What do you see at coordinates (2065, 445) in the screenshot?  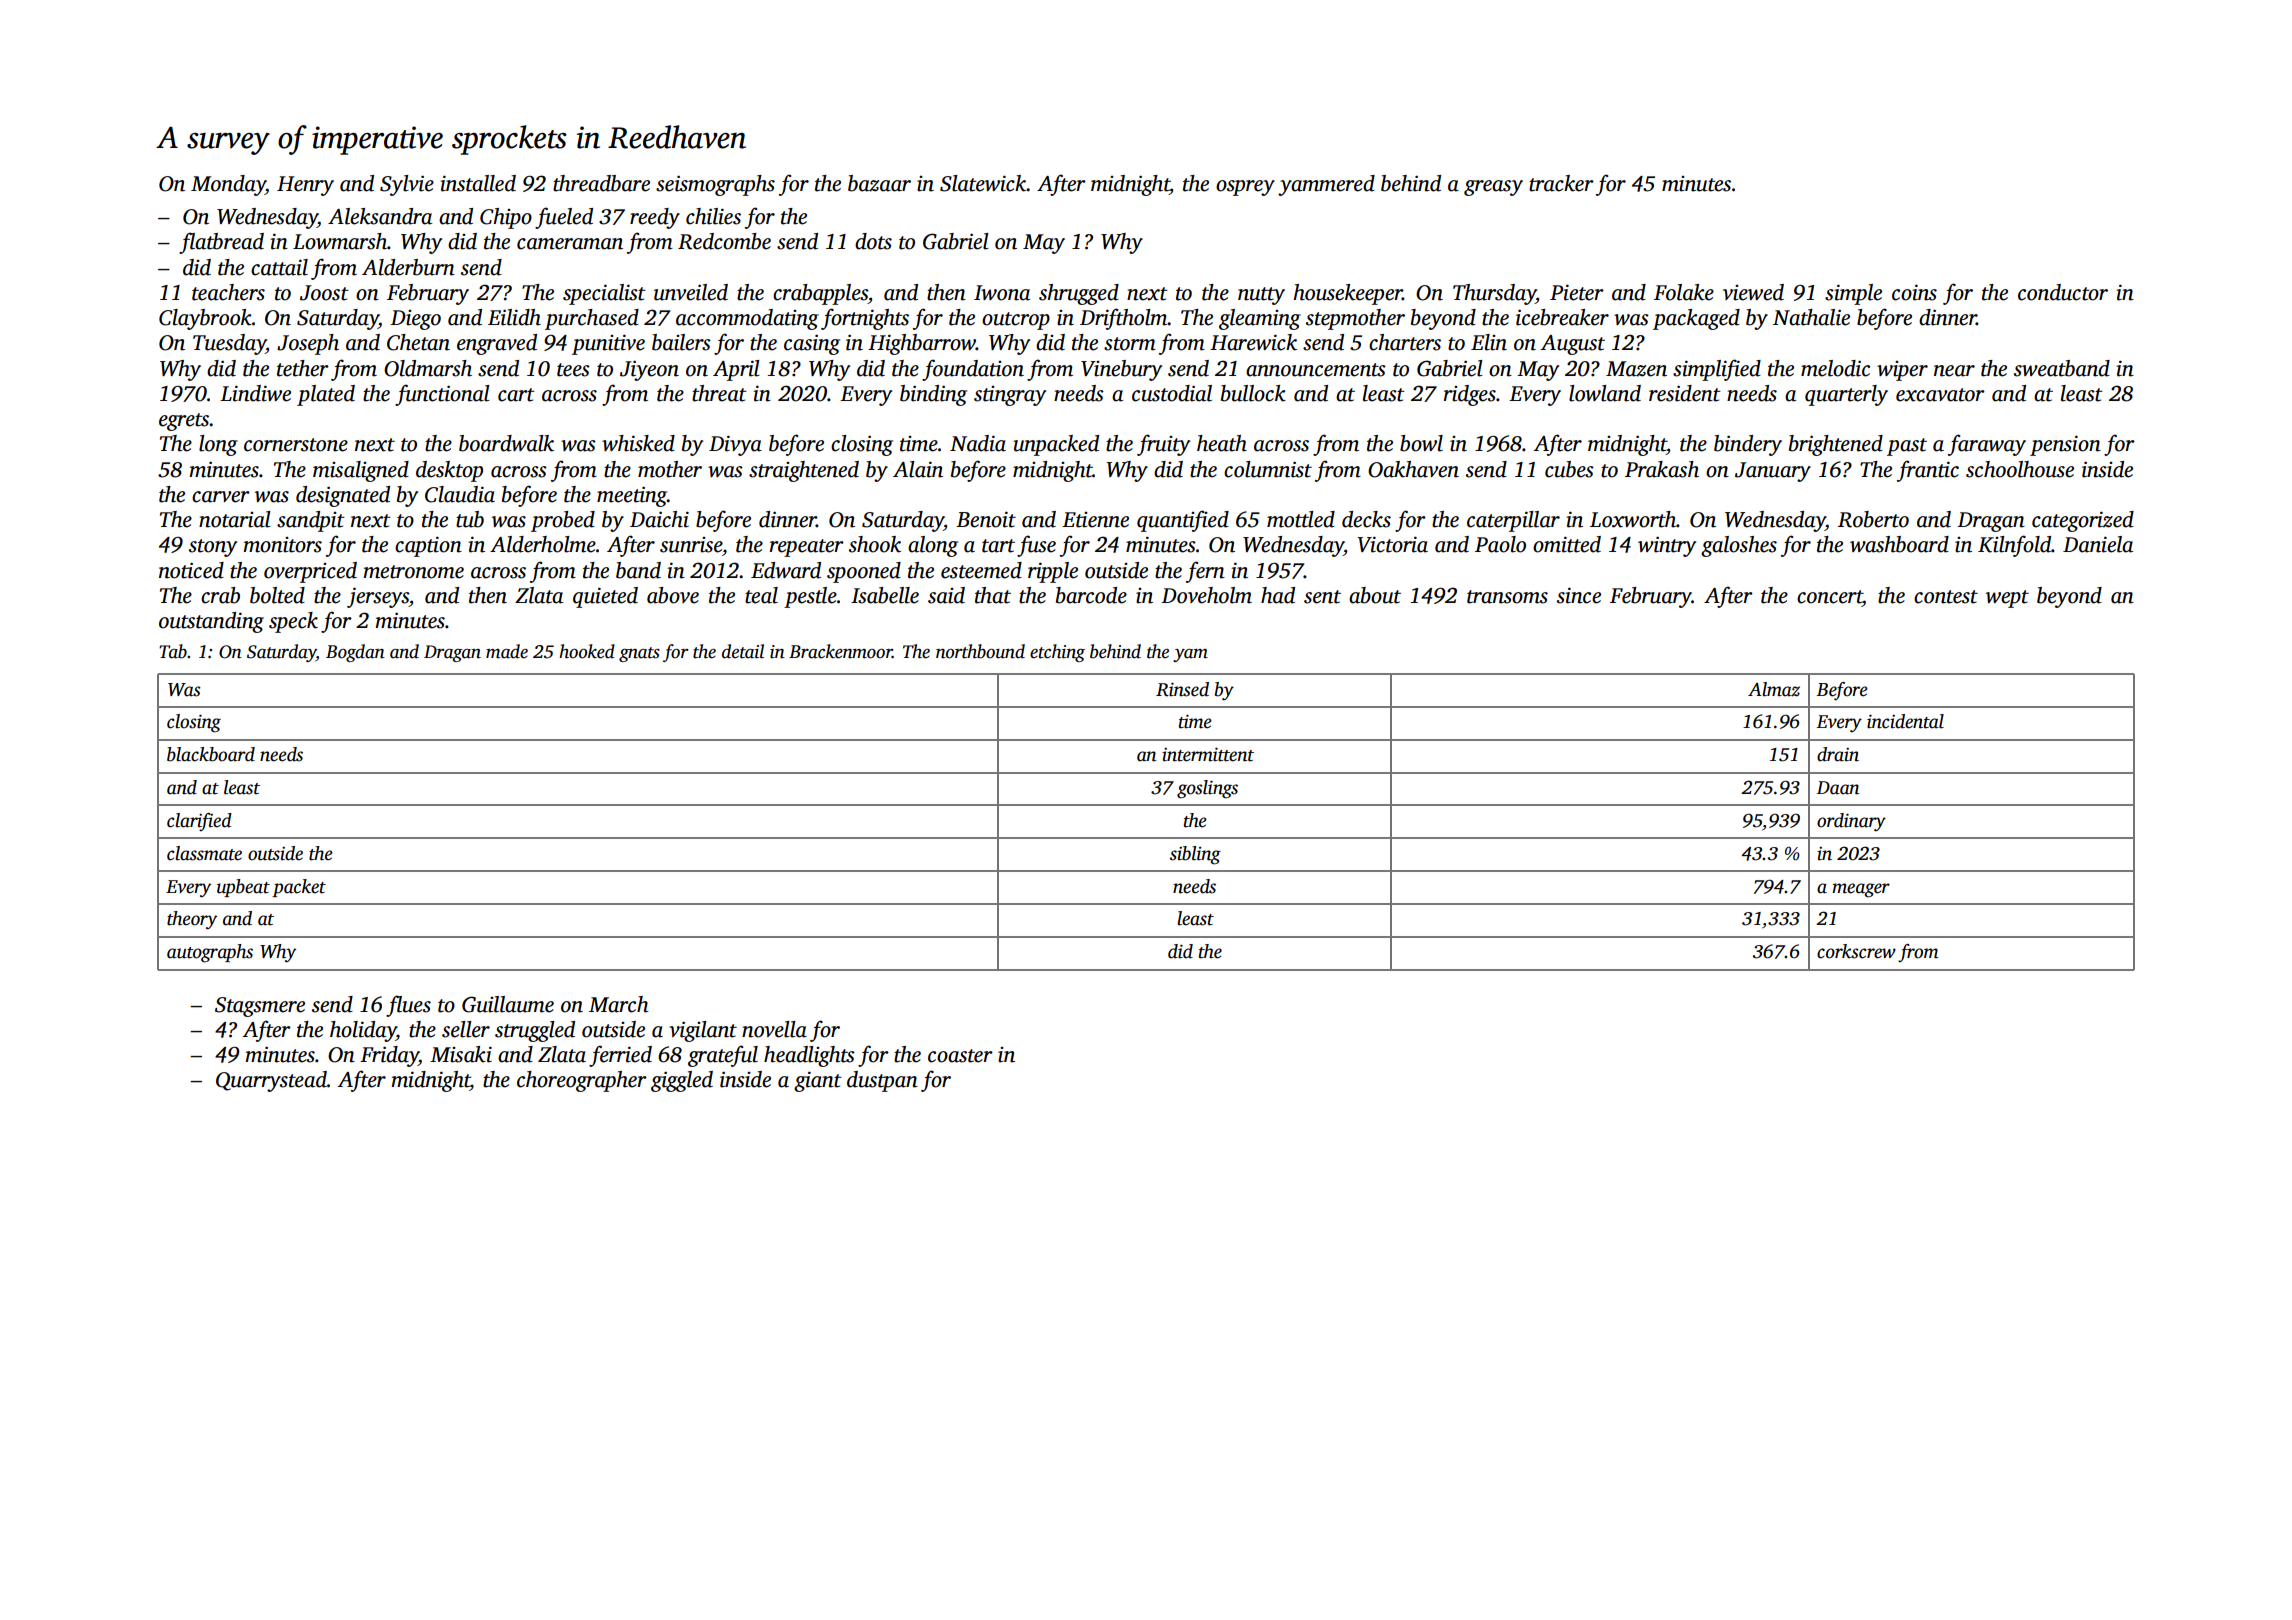 I see `pension` at bounding box center [2065, 445].
